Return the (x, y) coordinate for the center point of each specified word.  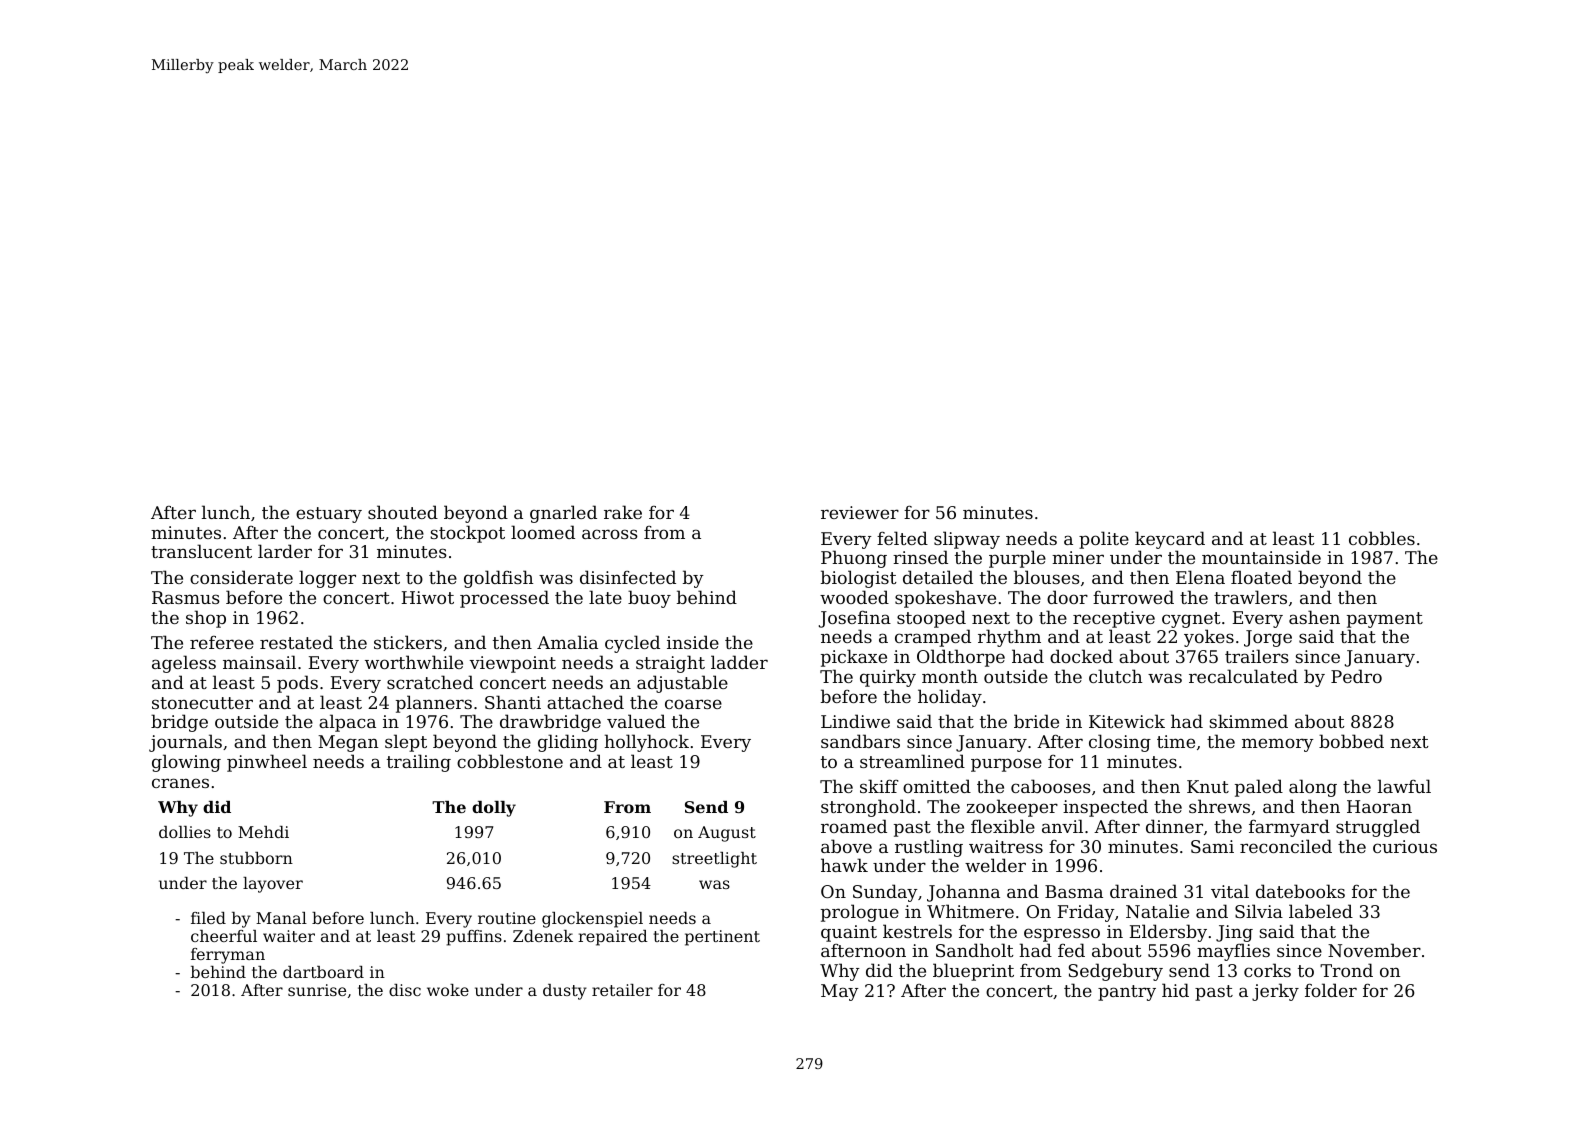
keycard (1170, 540)
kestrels (917, 931)
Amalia (567, 642)
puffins (474, 938)
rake (623, 512)
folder (1331, 990)
